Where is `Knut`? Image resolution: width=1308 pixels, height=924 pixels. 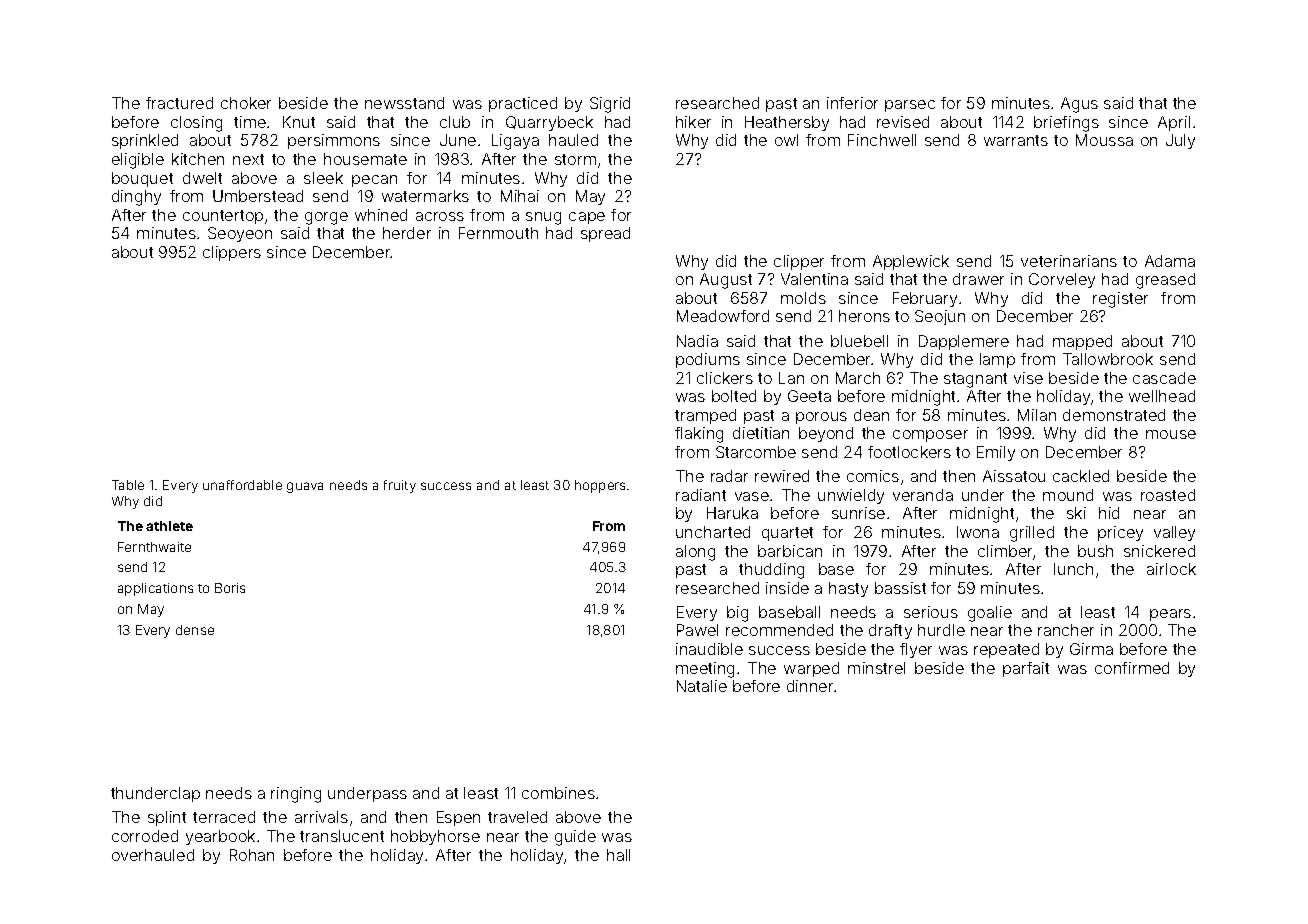
Knut is located at coordinates (299, 122).
